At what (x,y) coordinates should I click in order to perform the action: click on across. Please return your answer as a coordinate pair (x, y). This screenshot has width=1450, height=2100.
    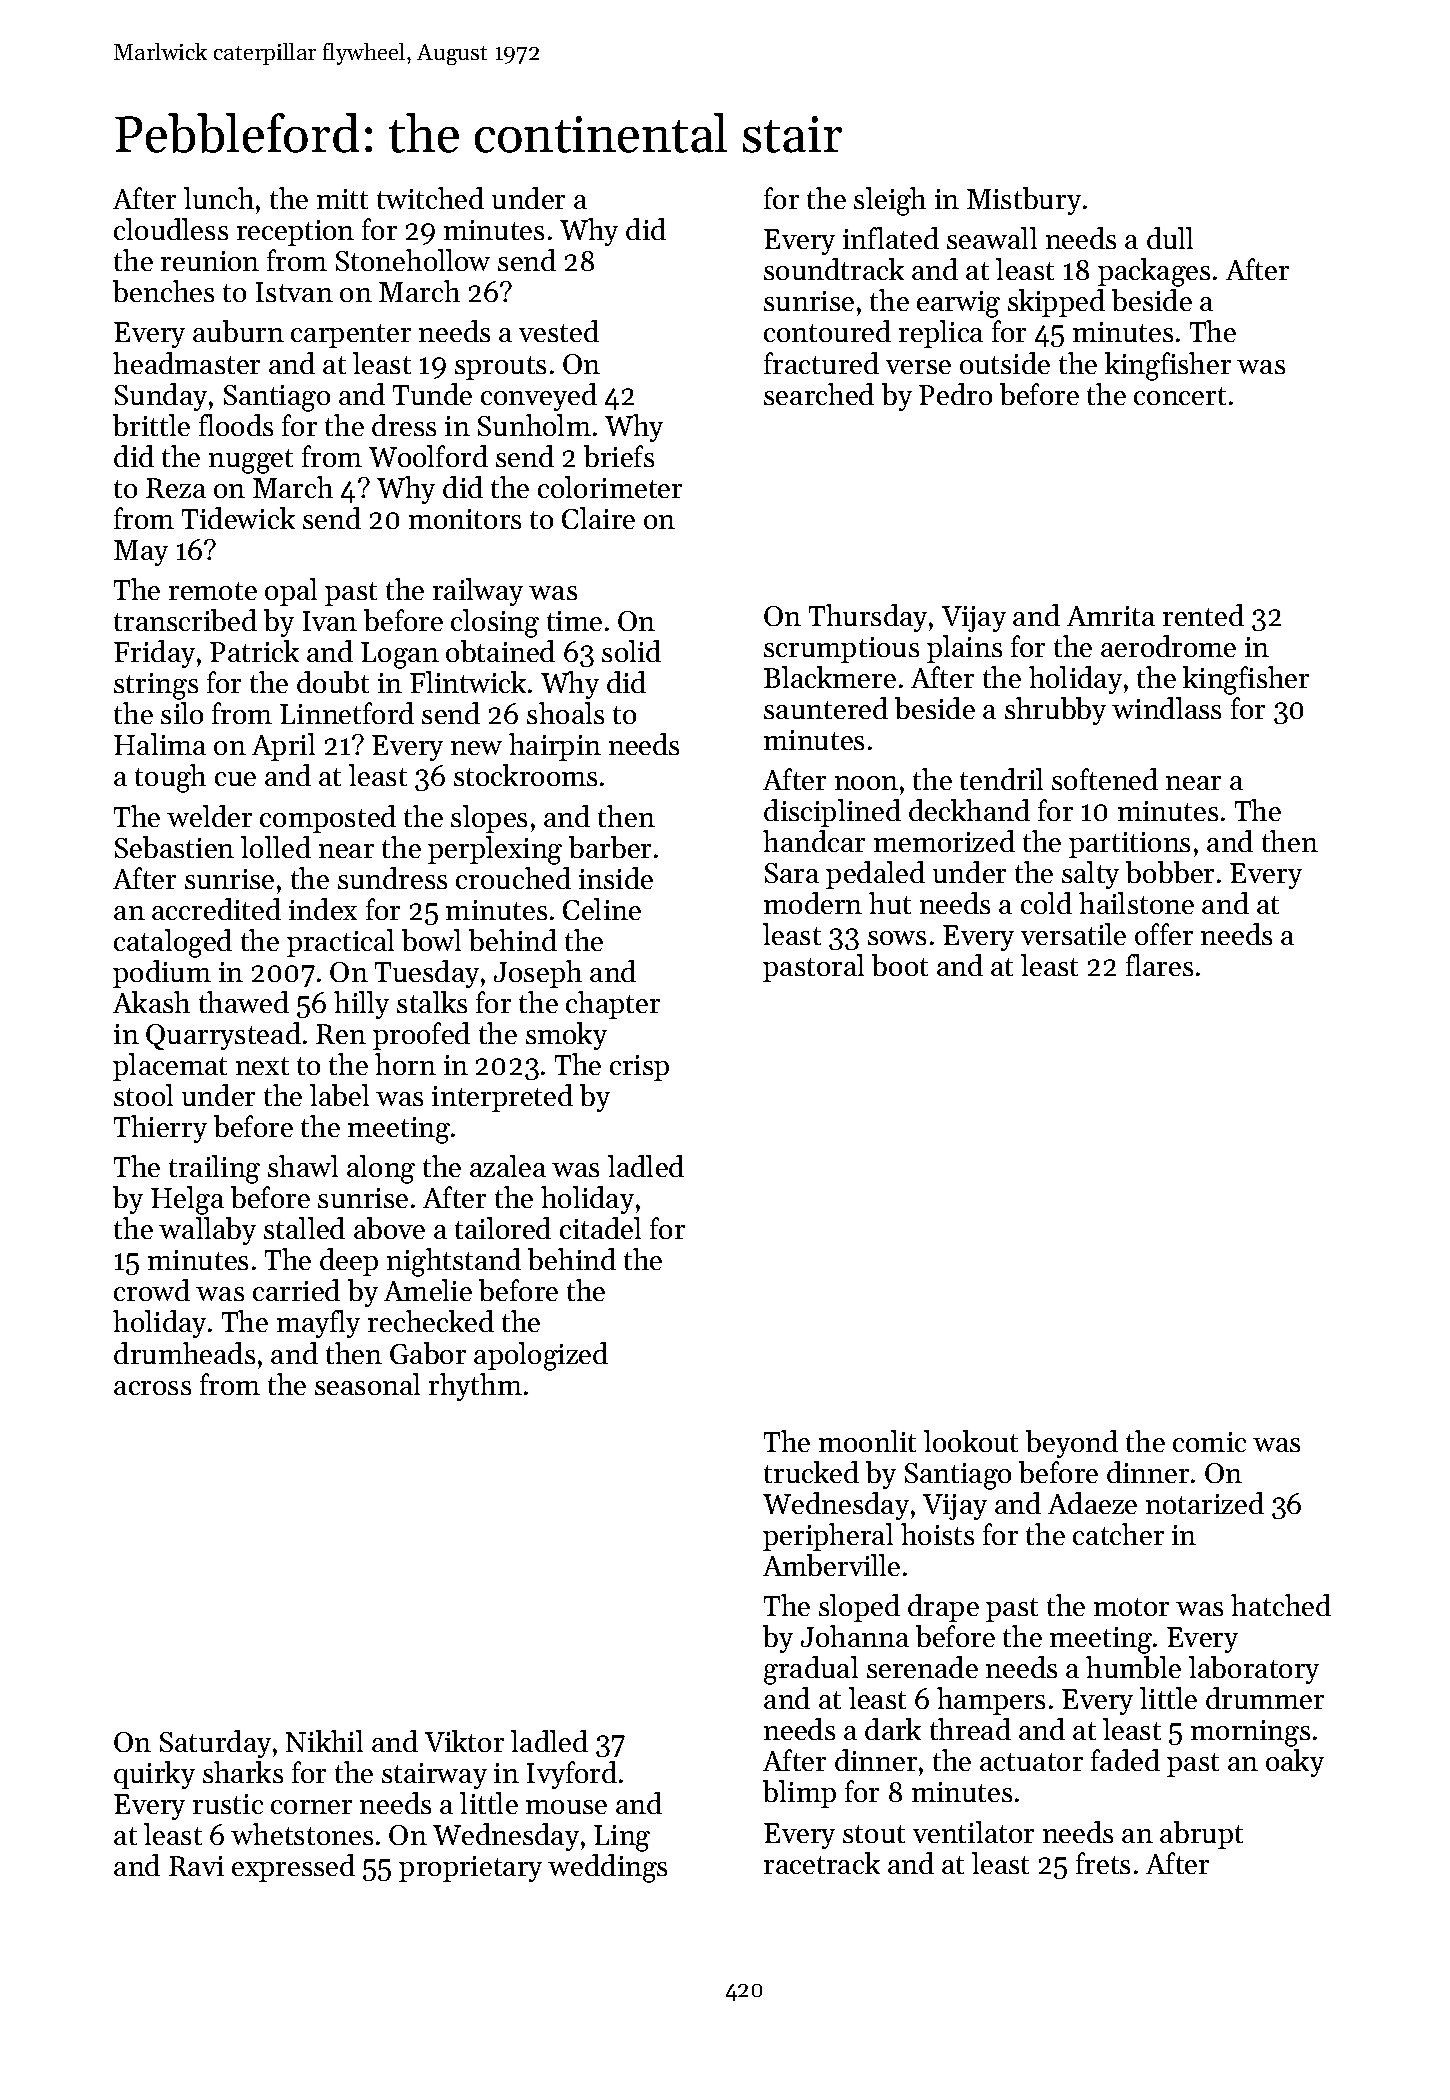
    Looking at the image, I should click on (152, 1388).
